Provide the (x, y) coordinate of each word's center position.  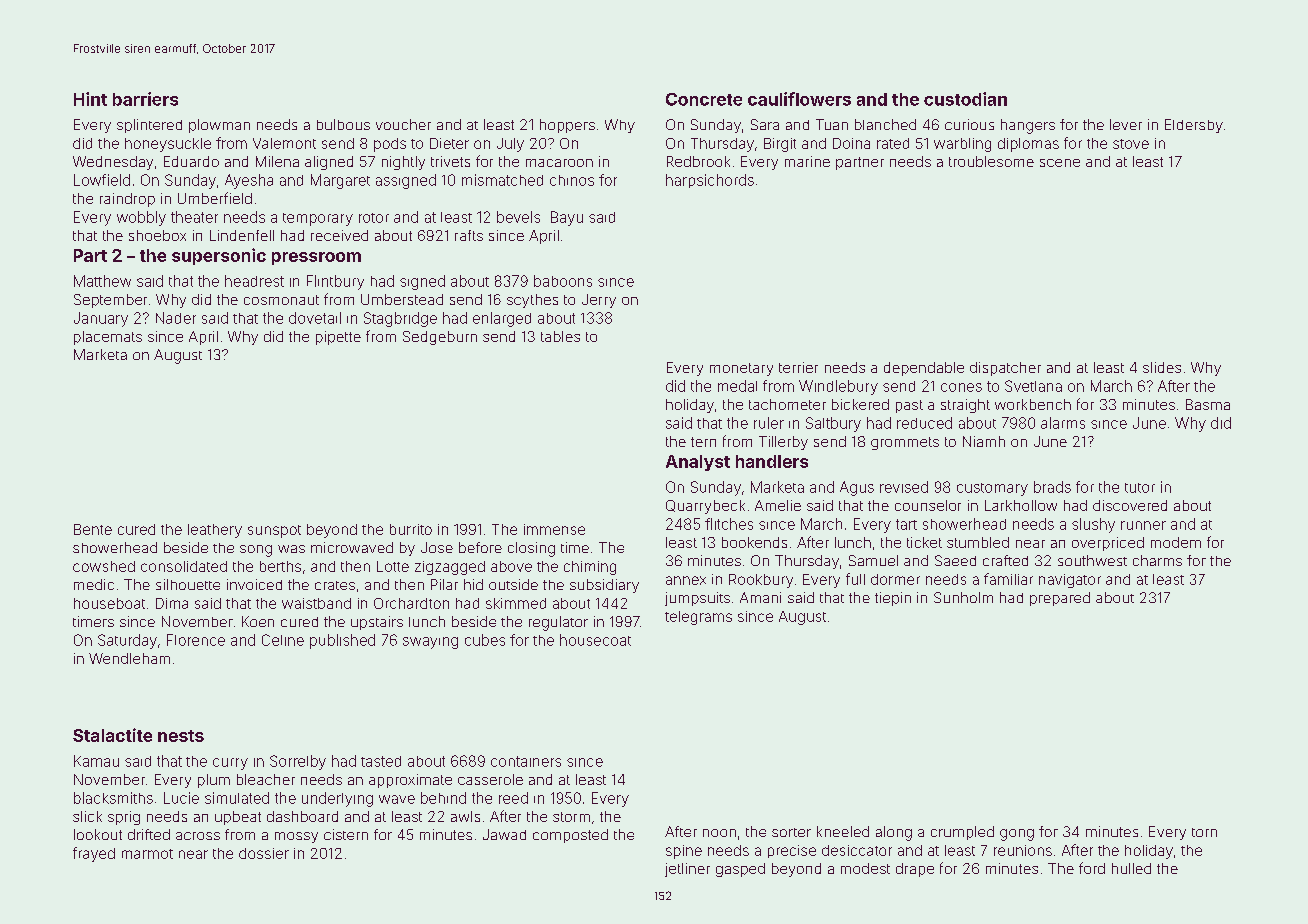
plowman (219, 126)
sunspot (274, 531)
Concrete (704, 99)
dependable (924, 369)
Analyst (698, 463)
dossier (264, 853)
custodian (965, 99)
